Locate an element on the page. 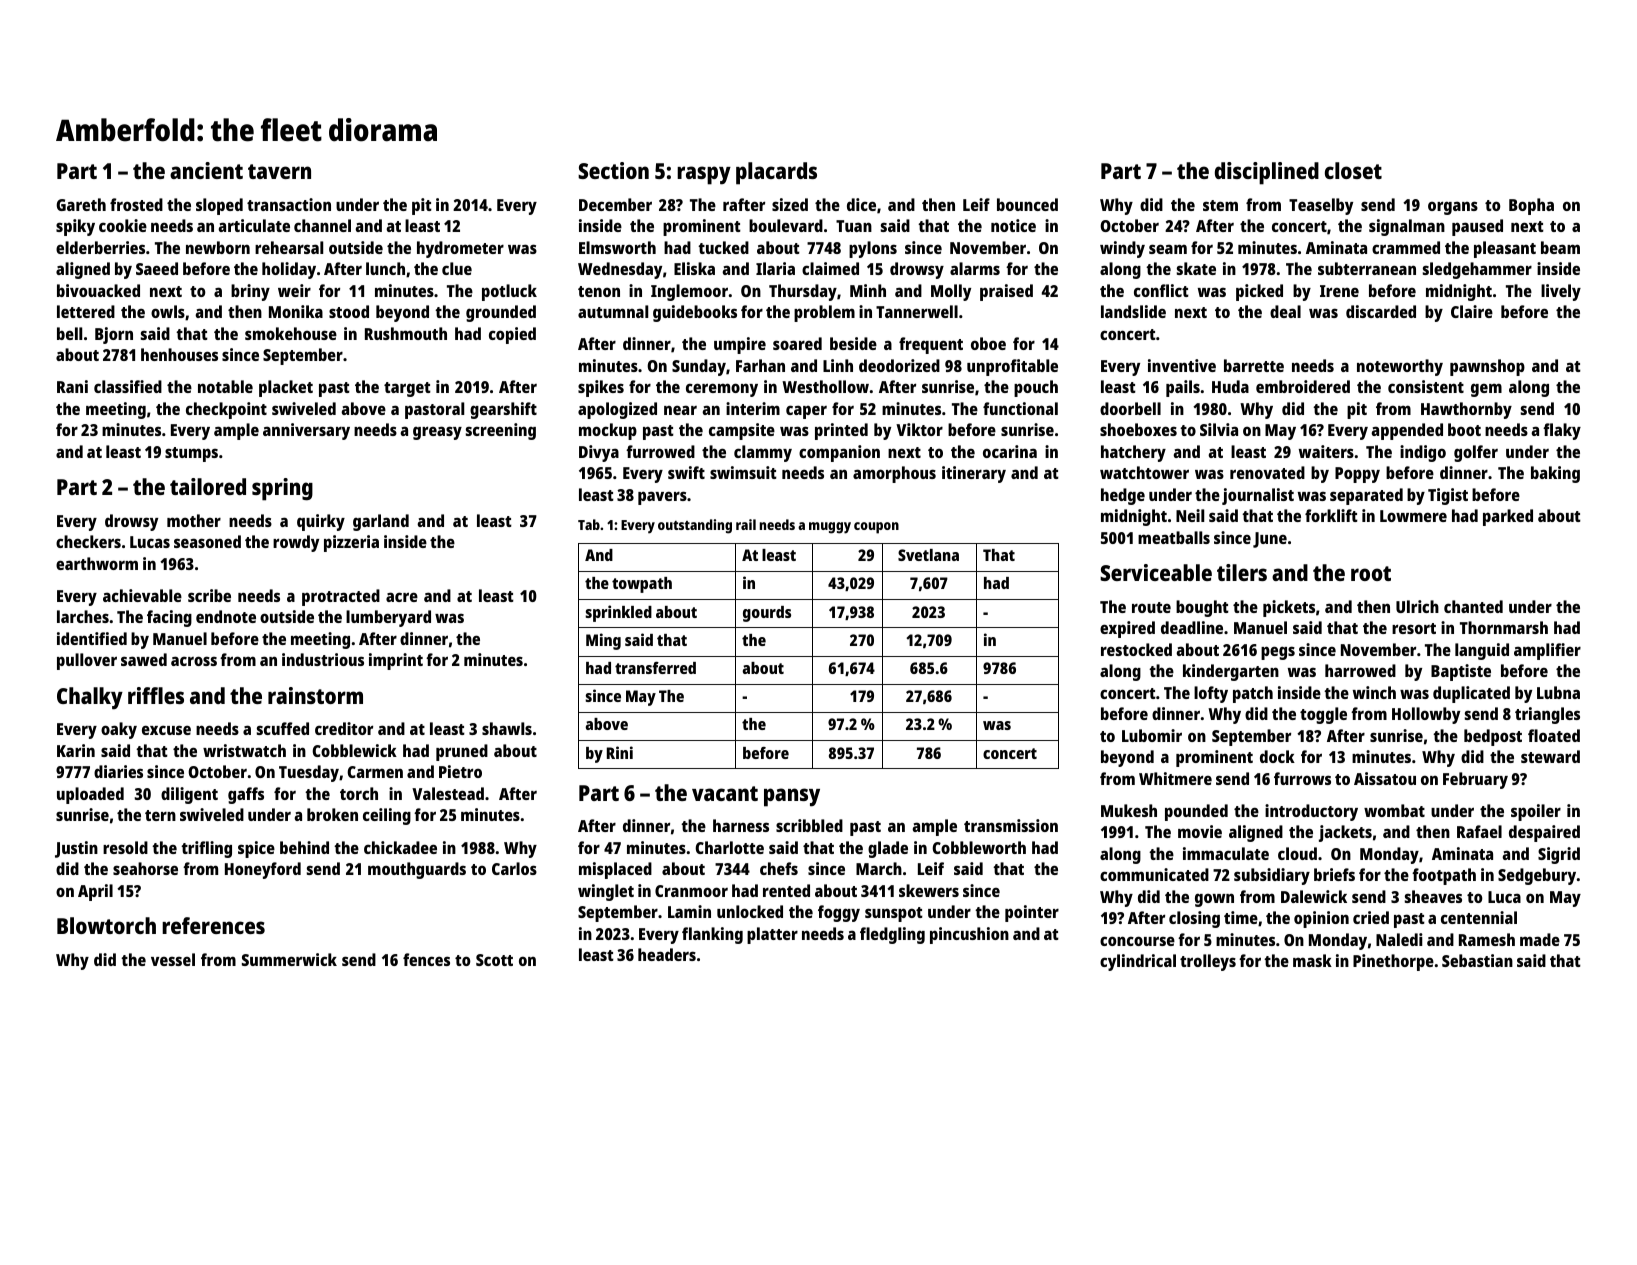  excuse is located at coordinates (166, 730).
